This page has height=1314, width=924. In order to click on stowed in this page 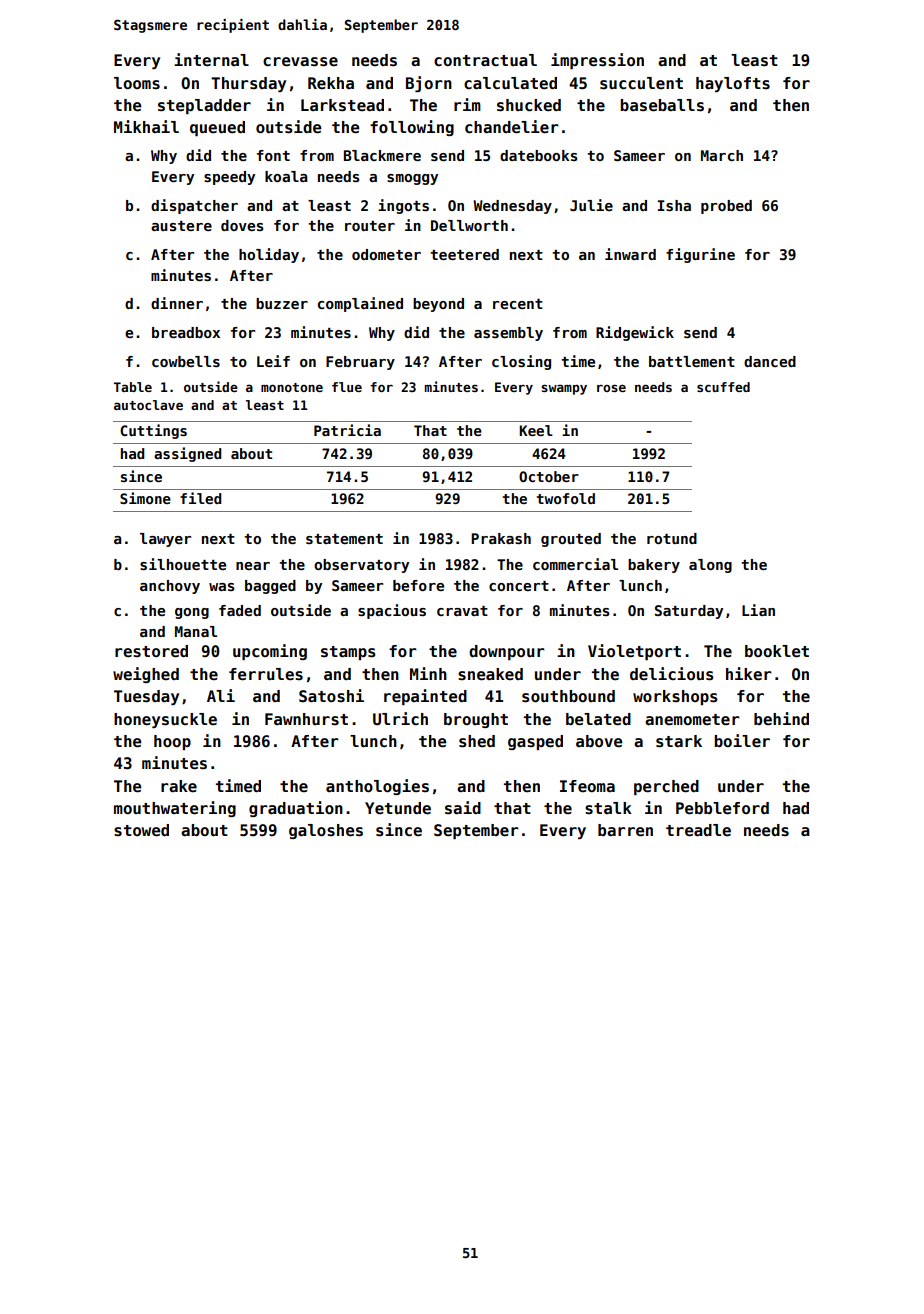, I will do `click(141, 830)`.
